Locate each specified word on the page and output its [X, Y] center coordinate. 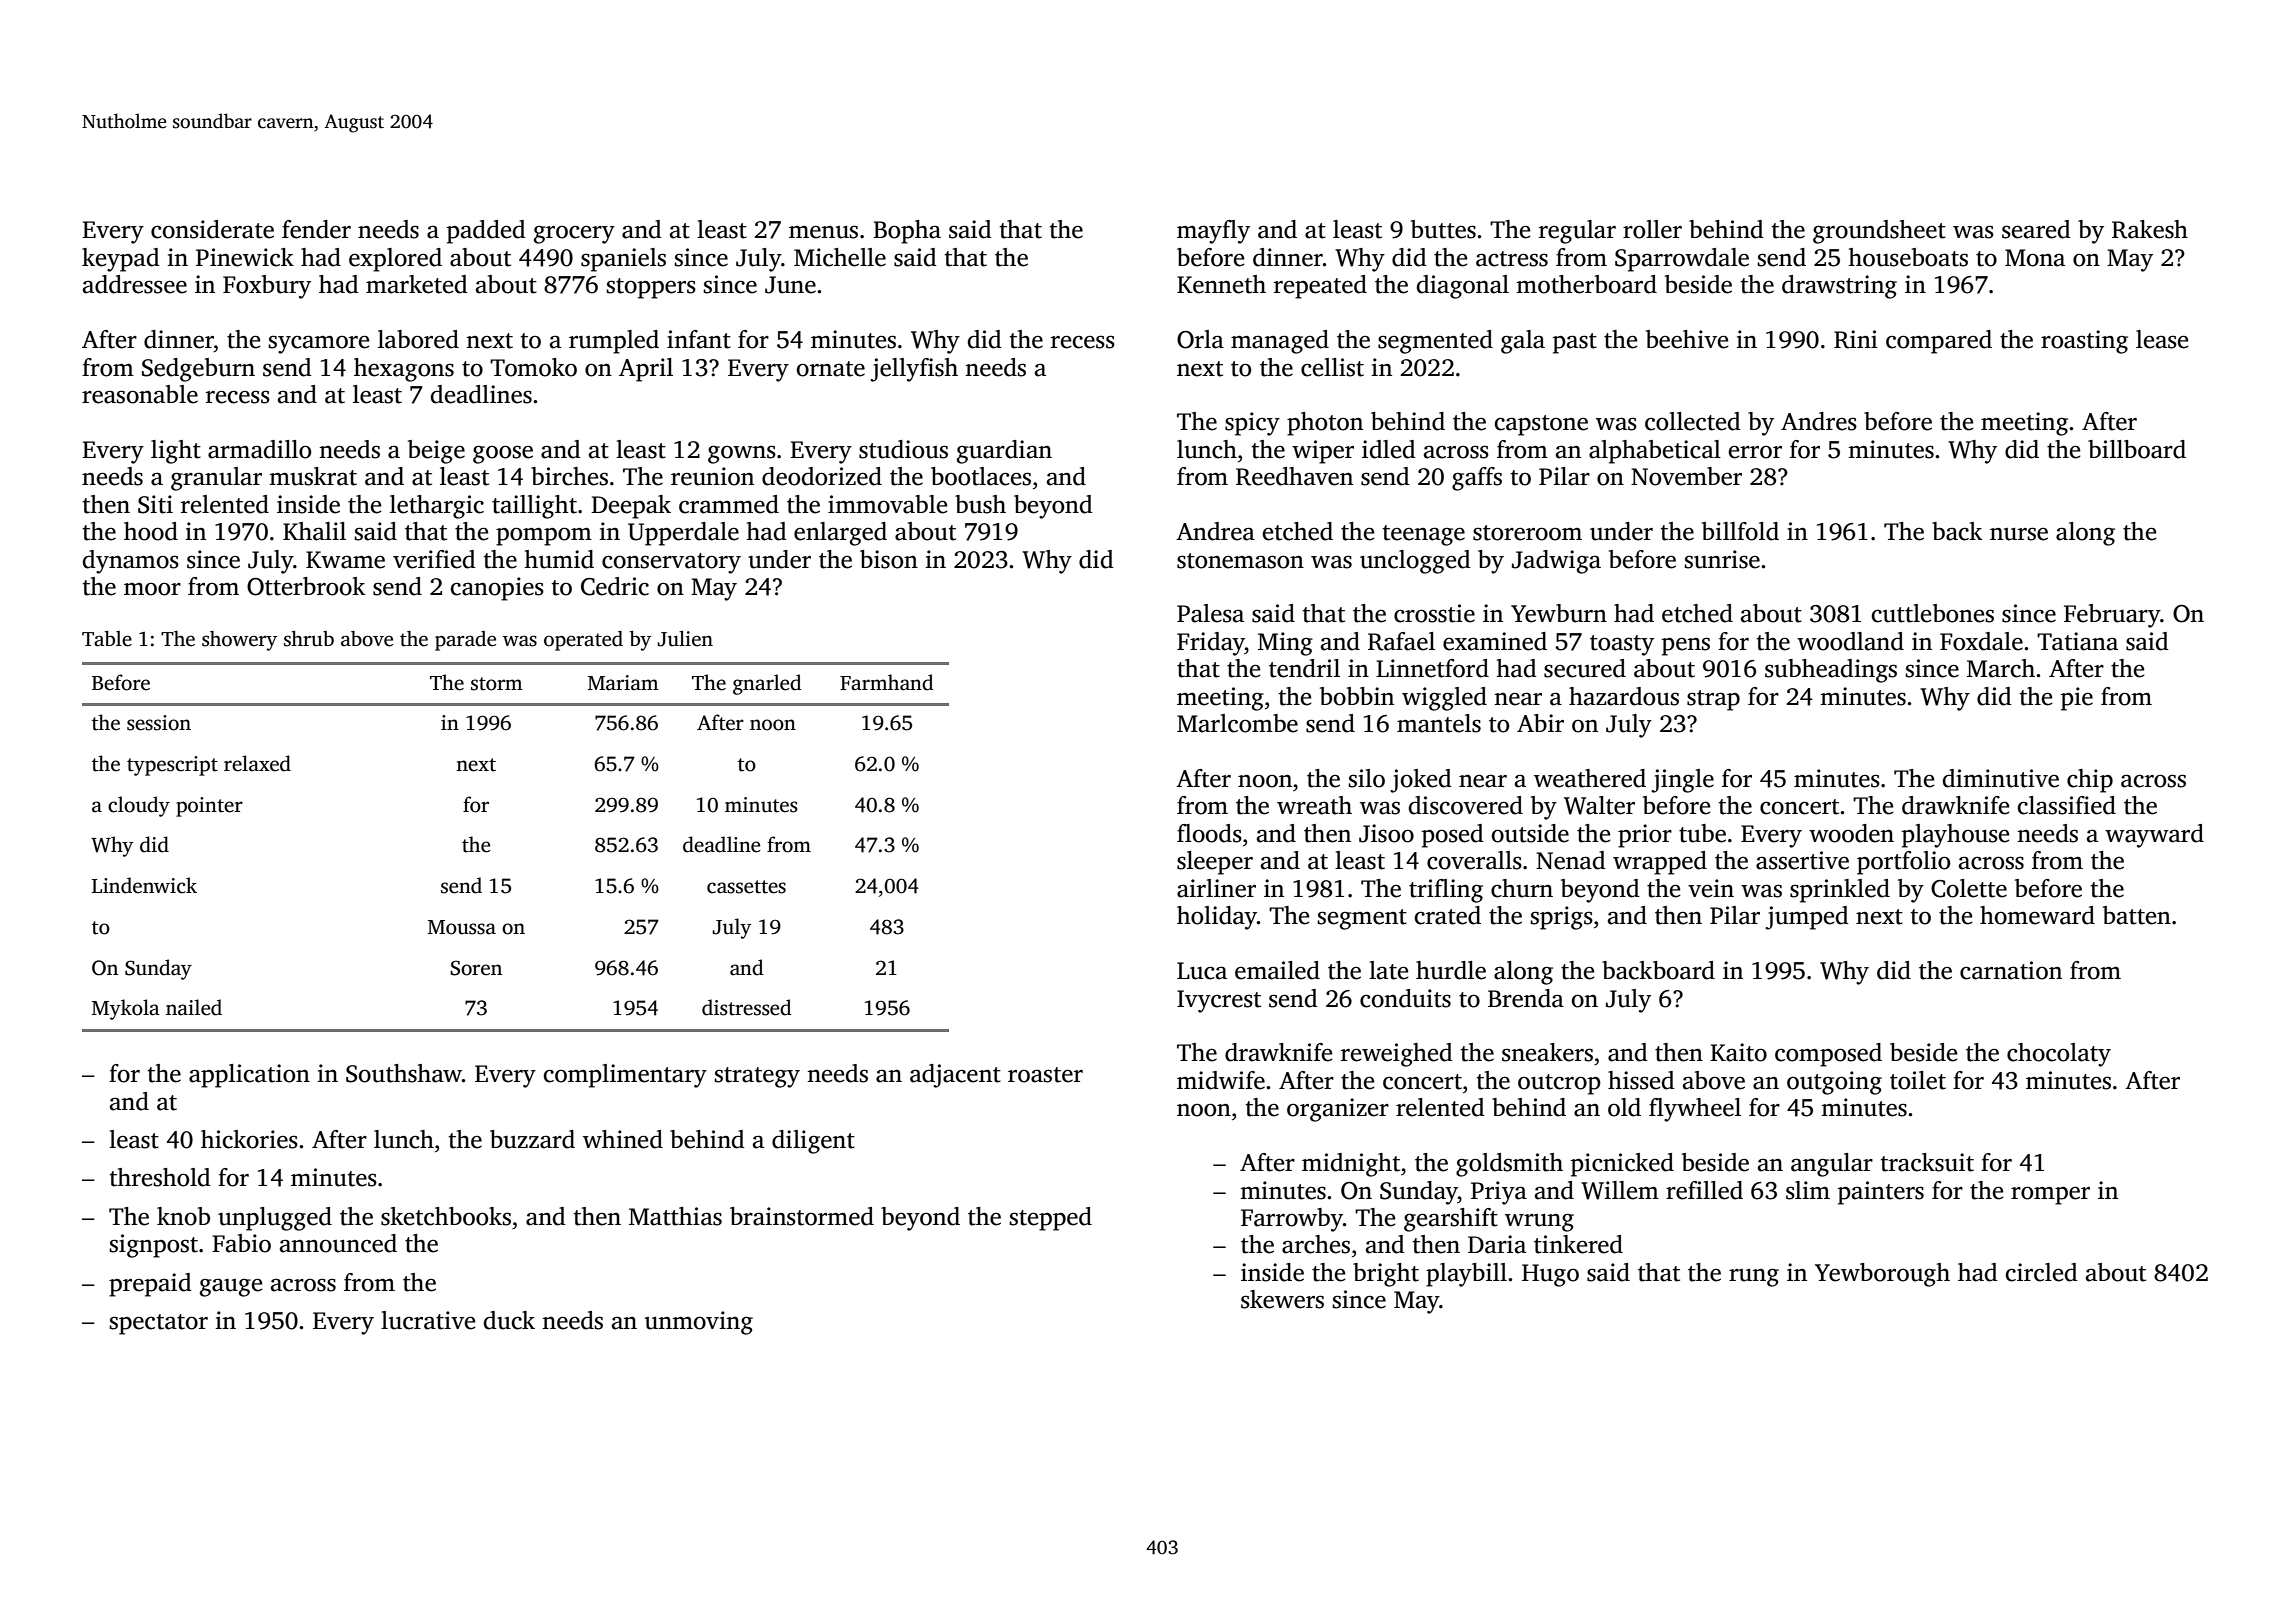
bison [889, 559]
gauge [231, 1287]
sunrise [1722, 559]
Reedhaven [1294, 476]
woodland [1850, 641]
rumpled [614, 342]
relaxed [257, 763]
